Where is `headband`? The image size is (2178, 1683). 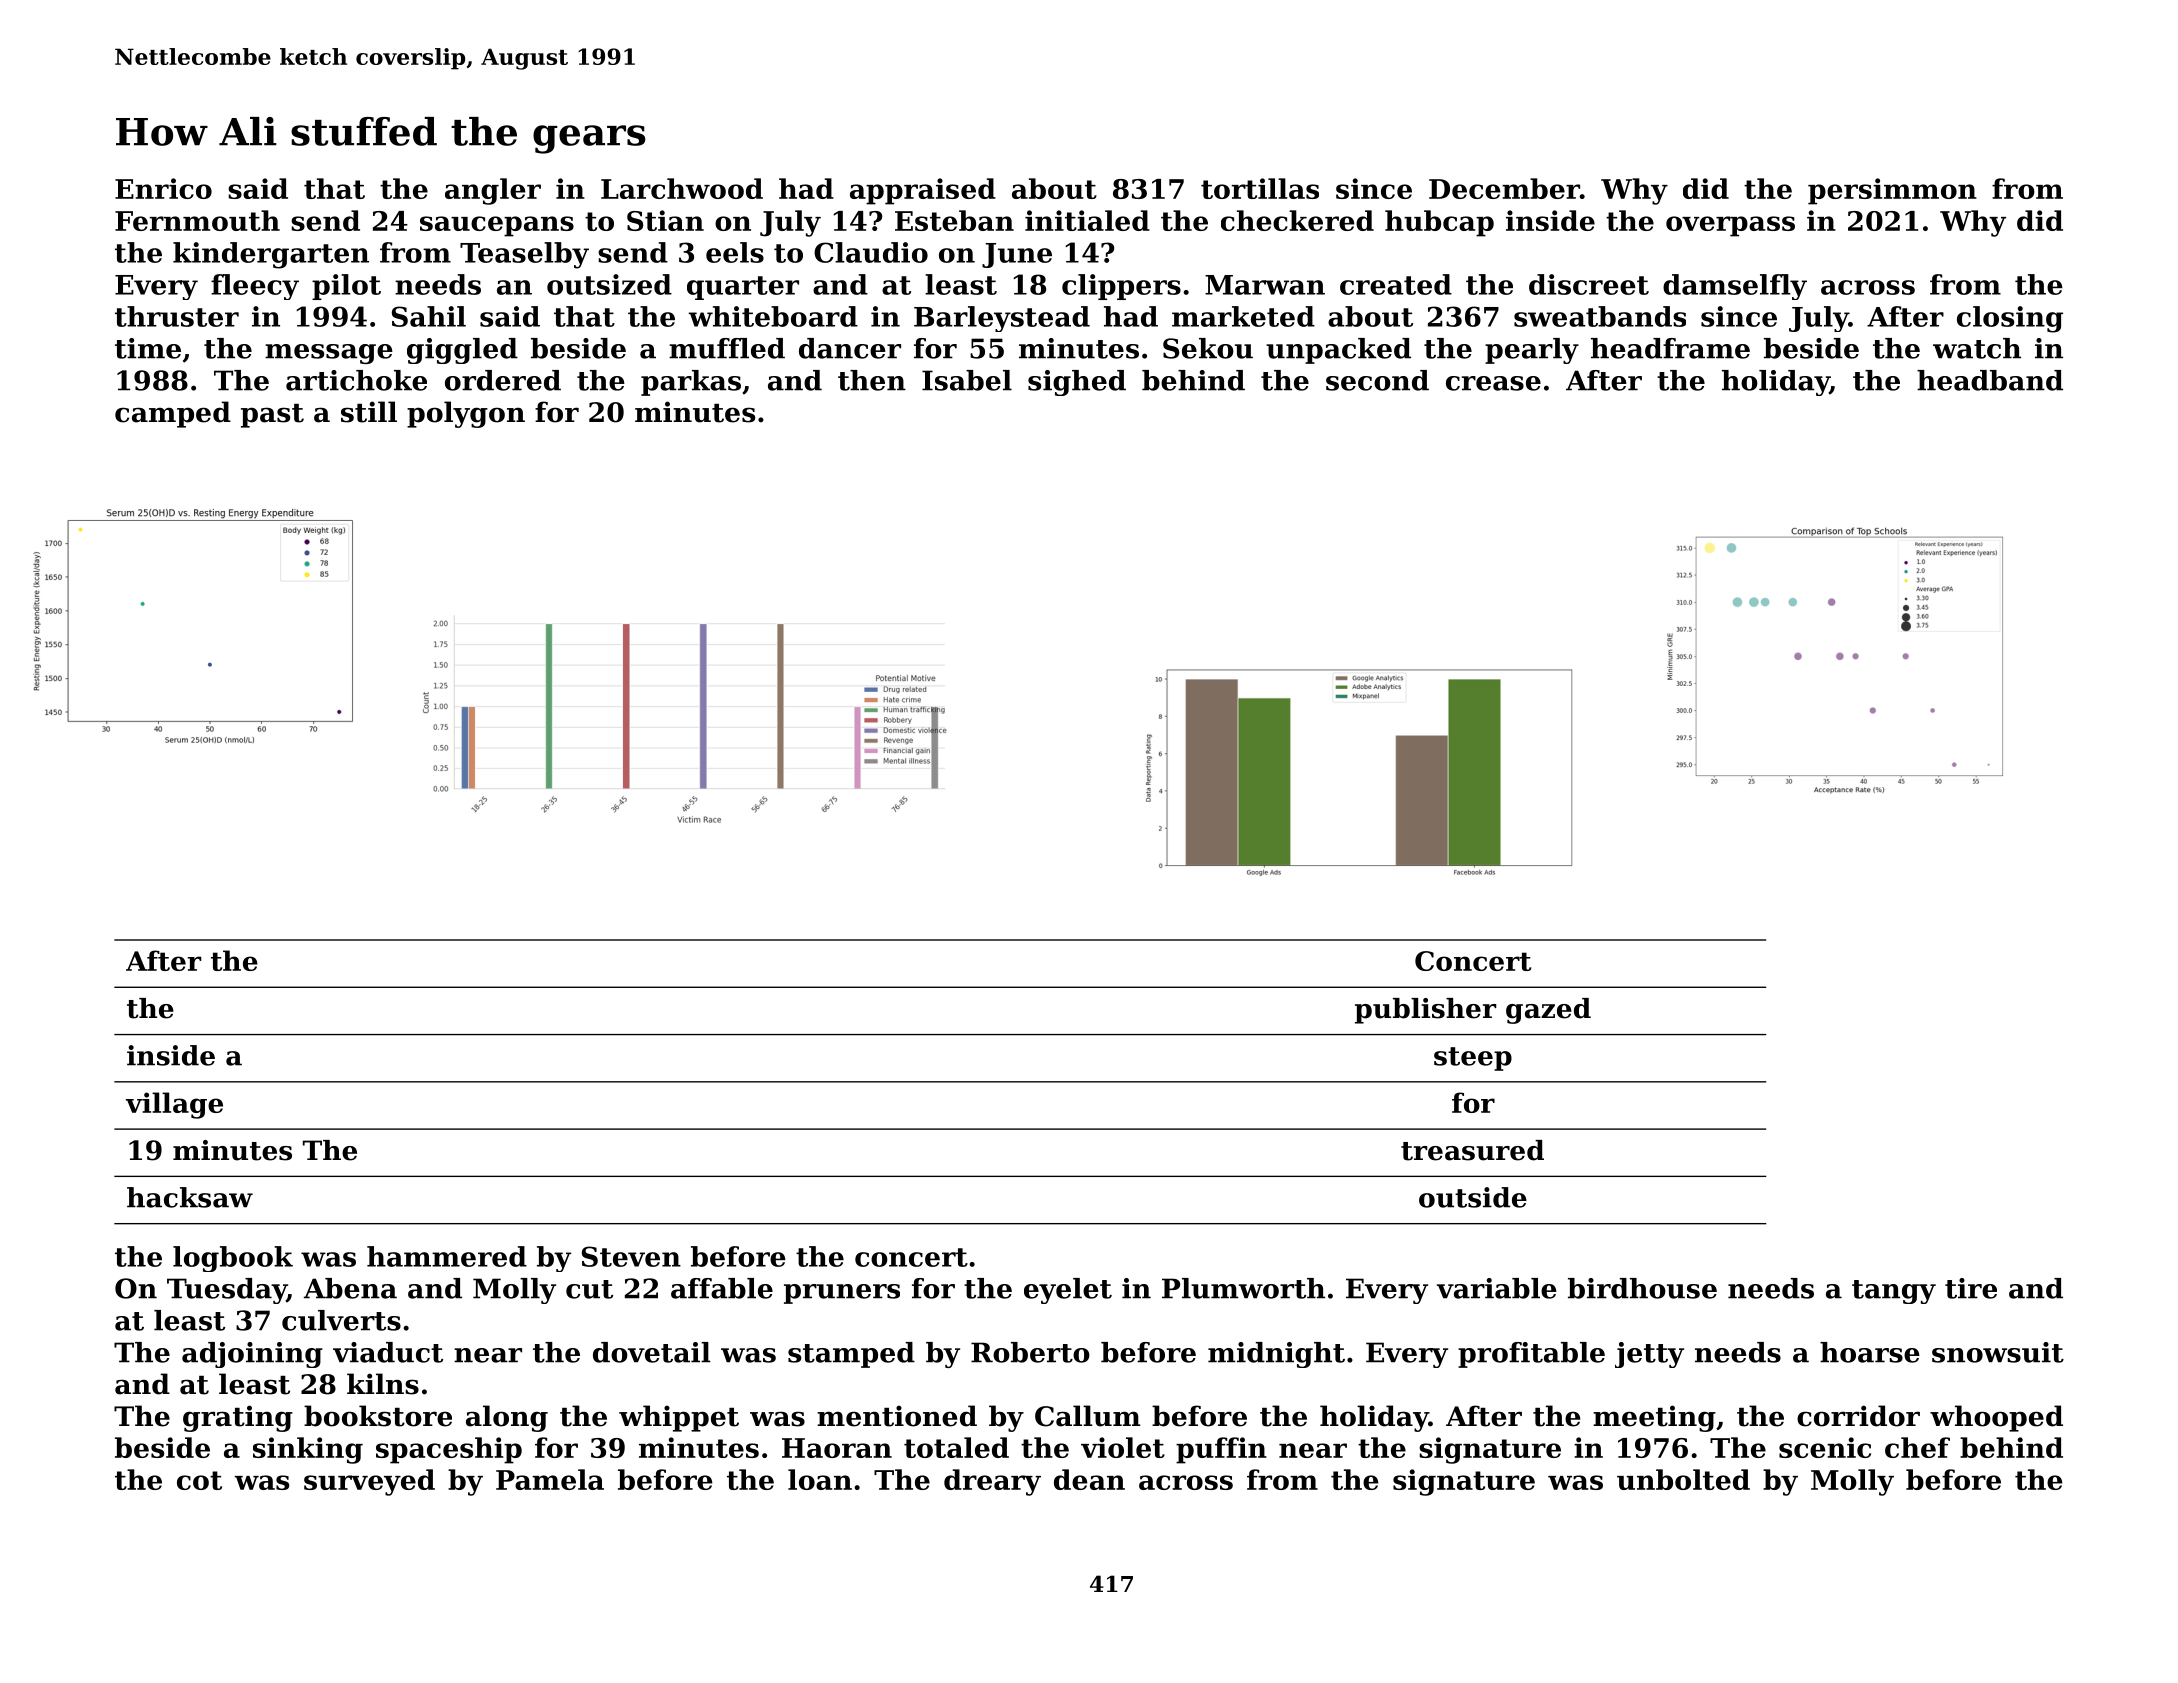 headband is located at coordinates (1990, 380).
